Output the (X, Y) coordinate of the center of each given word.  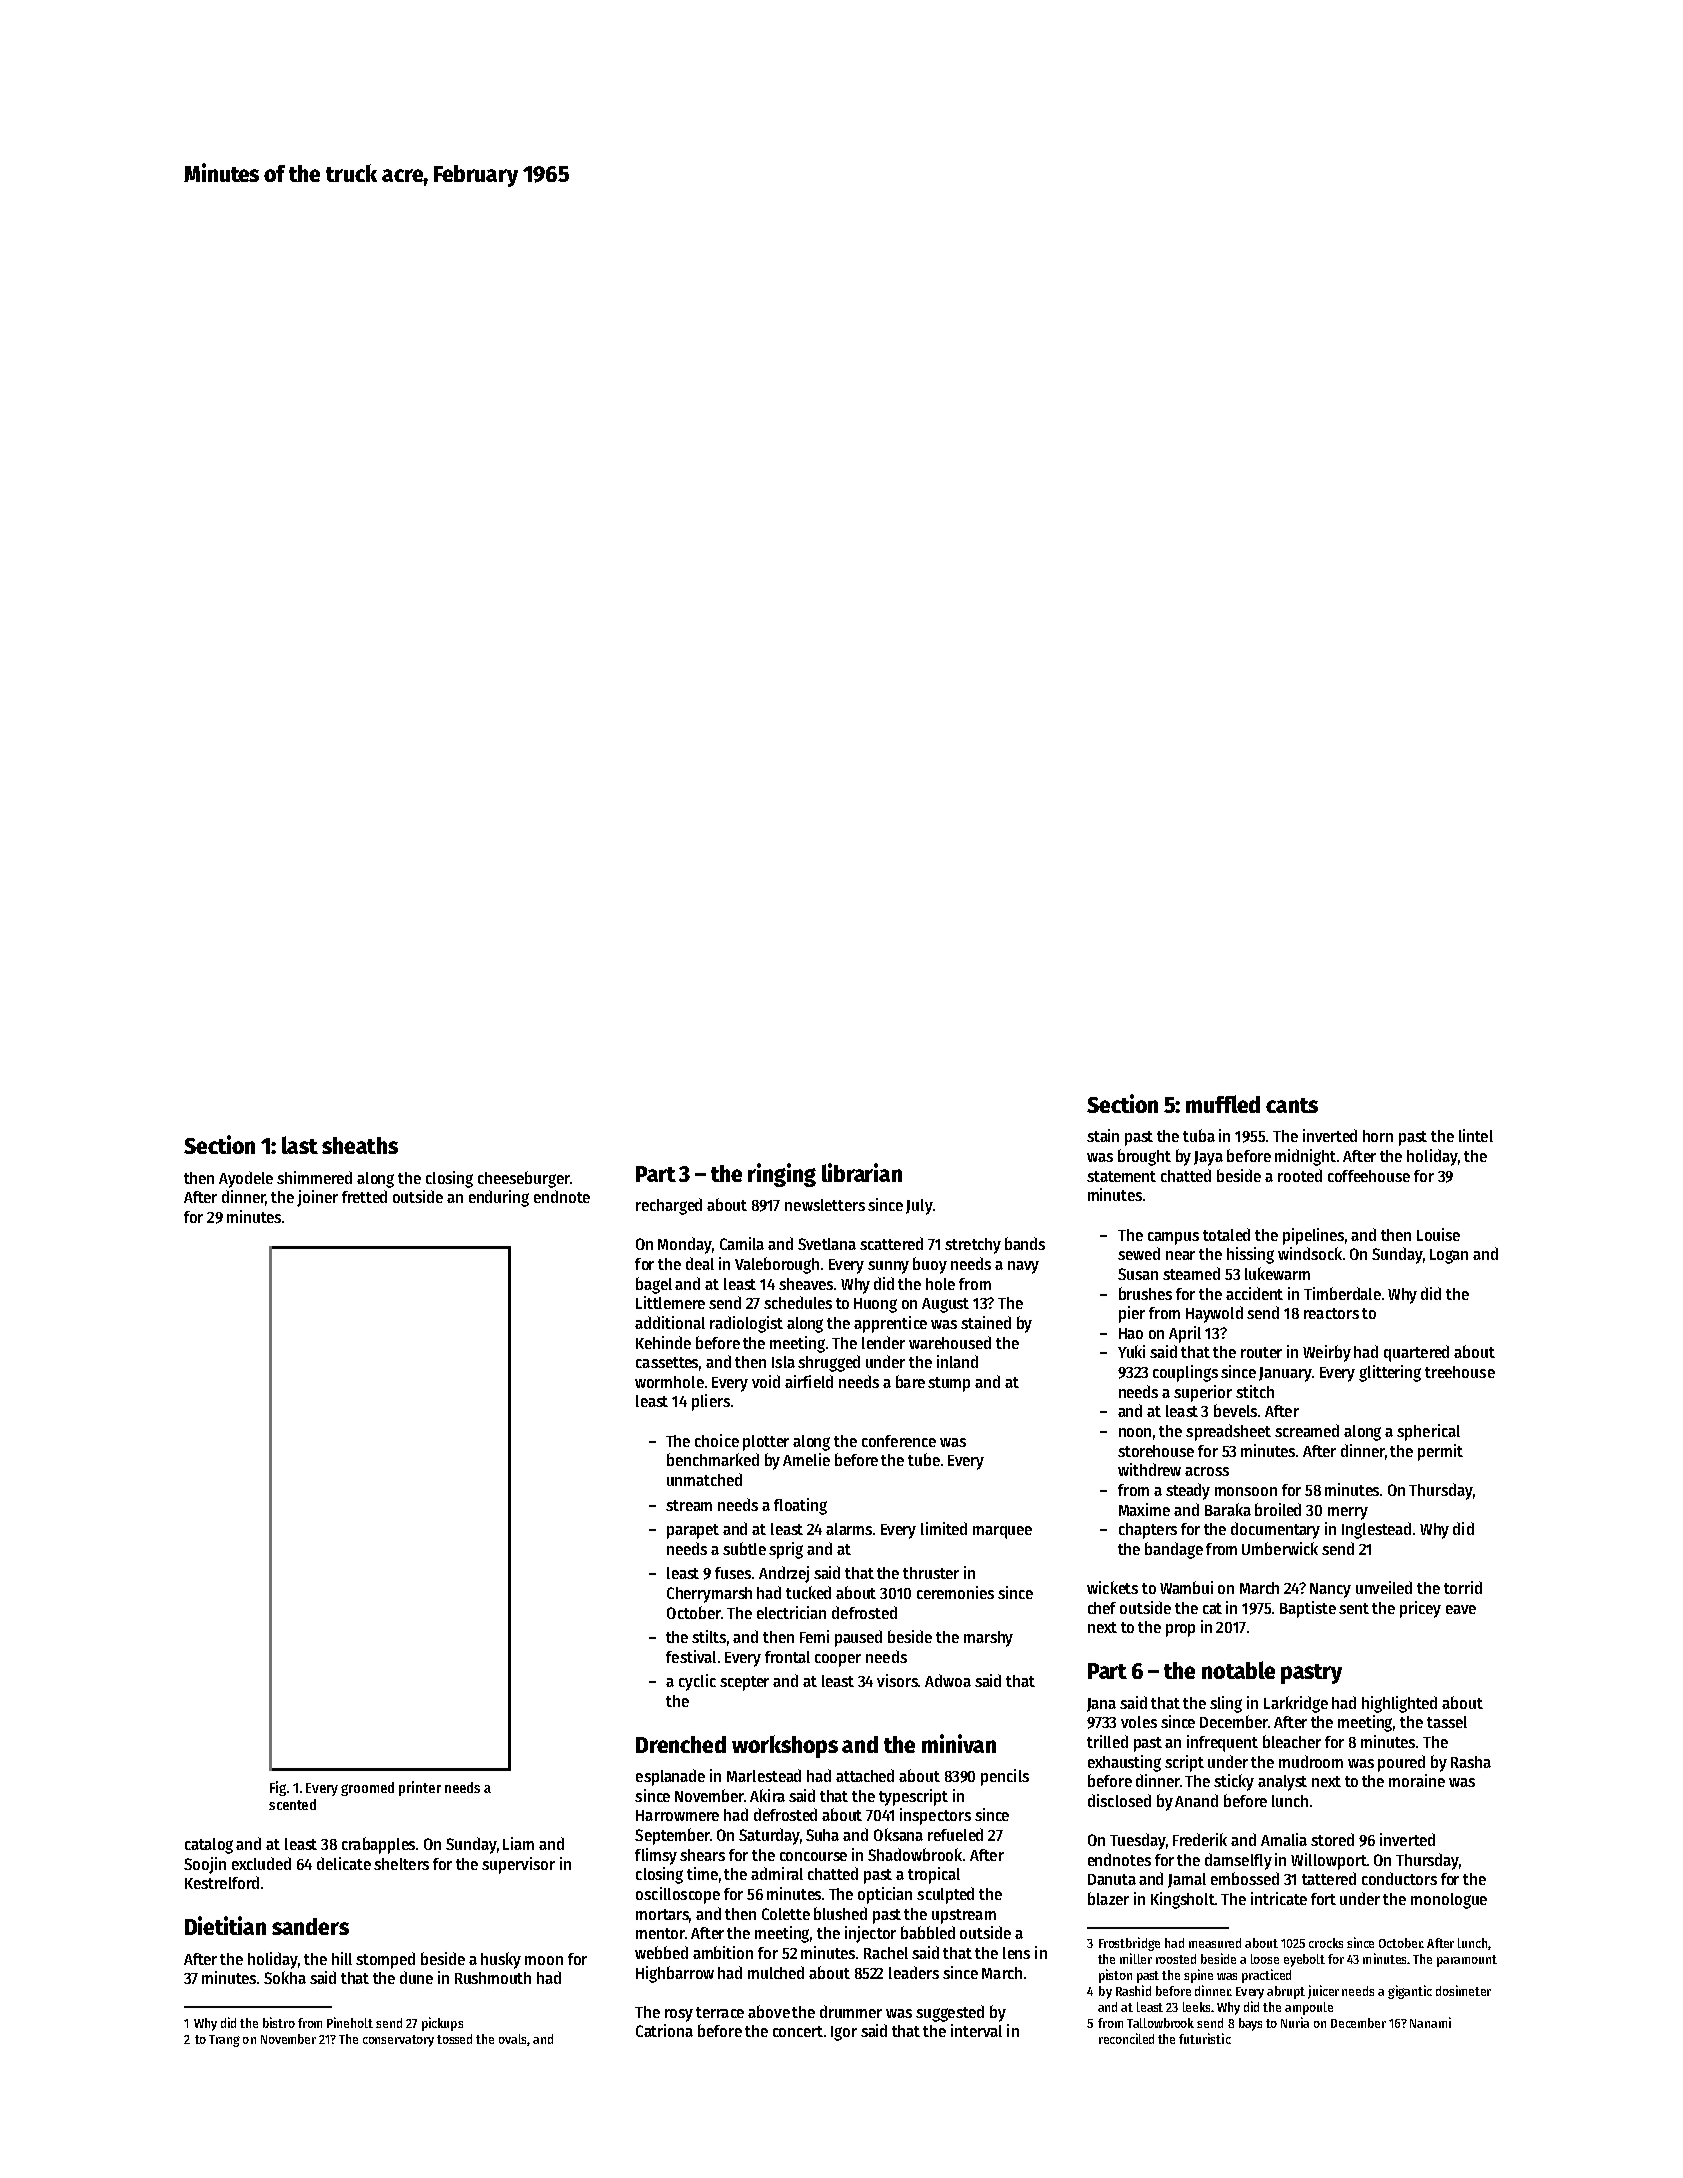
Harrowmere (677, 1815)
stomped (385, 1960)
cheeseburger (523, 1179)
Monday (685, 1245)
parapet (693, 1531)
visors (897, 1680)
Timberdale (1342, 1293)
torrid (1463, 1587)
